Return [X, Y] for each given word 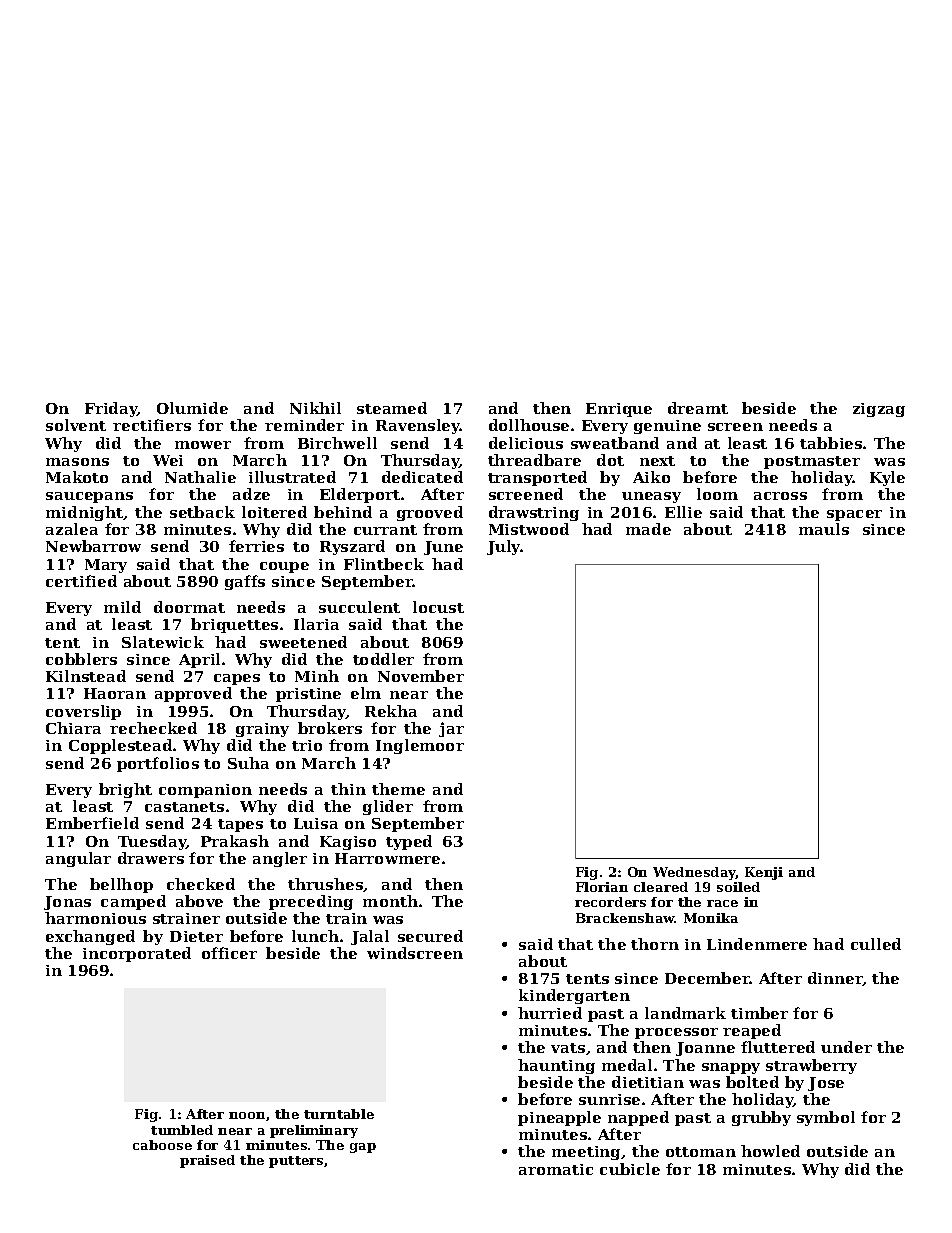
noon [247, 1115]
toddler [383, 659]
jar [451, 729]
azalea [72, 529]
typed [409, 842]
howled [770, 1151]
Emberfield [92, 823]
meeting [587, 1153]
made [648, 529]
